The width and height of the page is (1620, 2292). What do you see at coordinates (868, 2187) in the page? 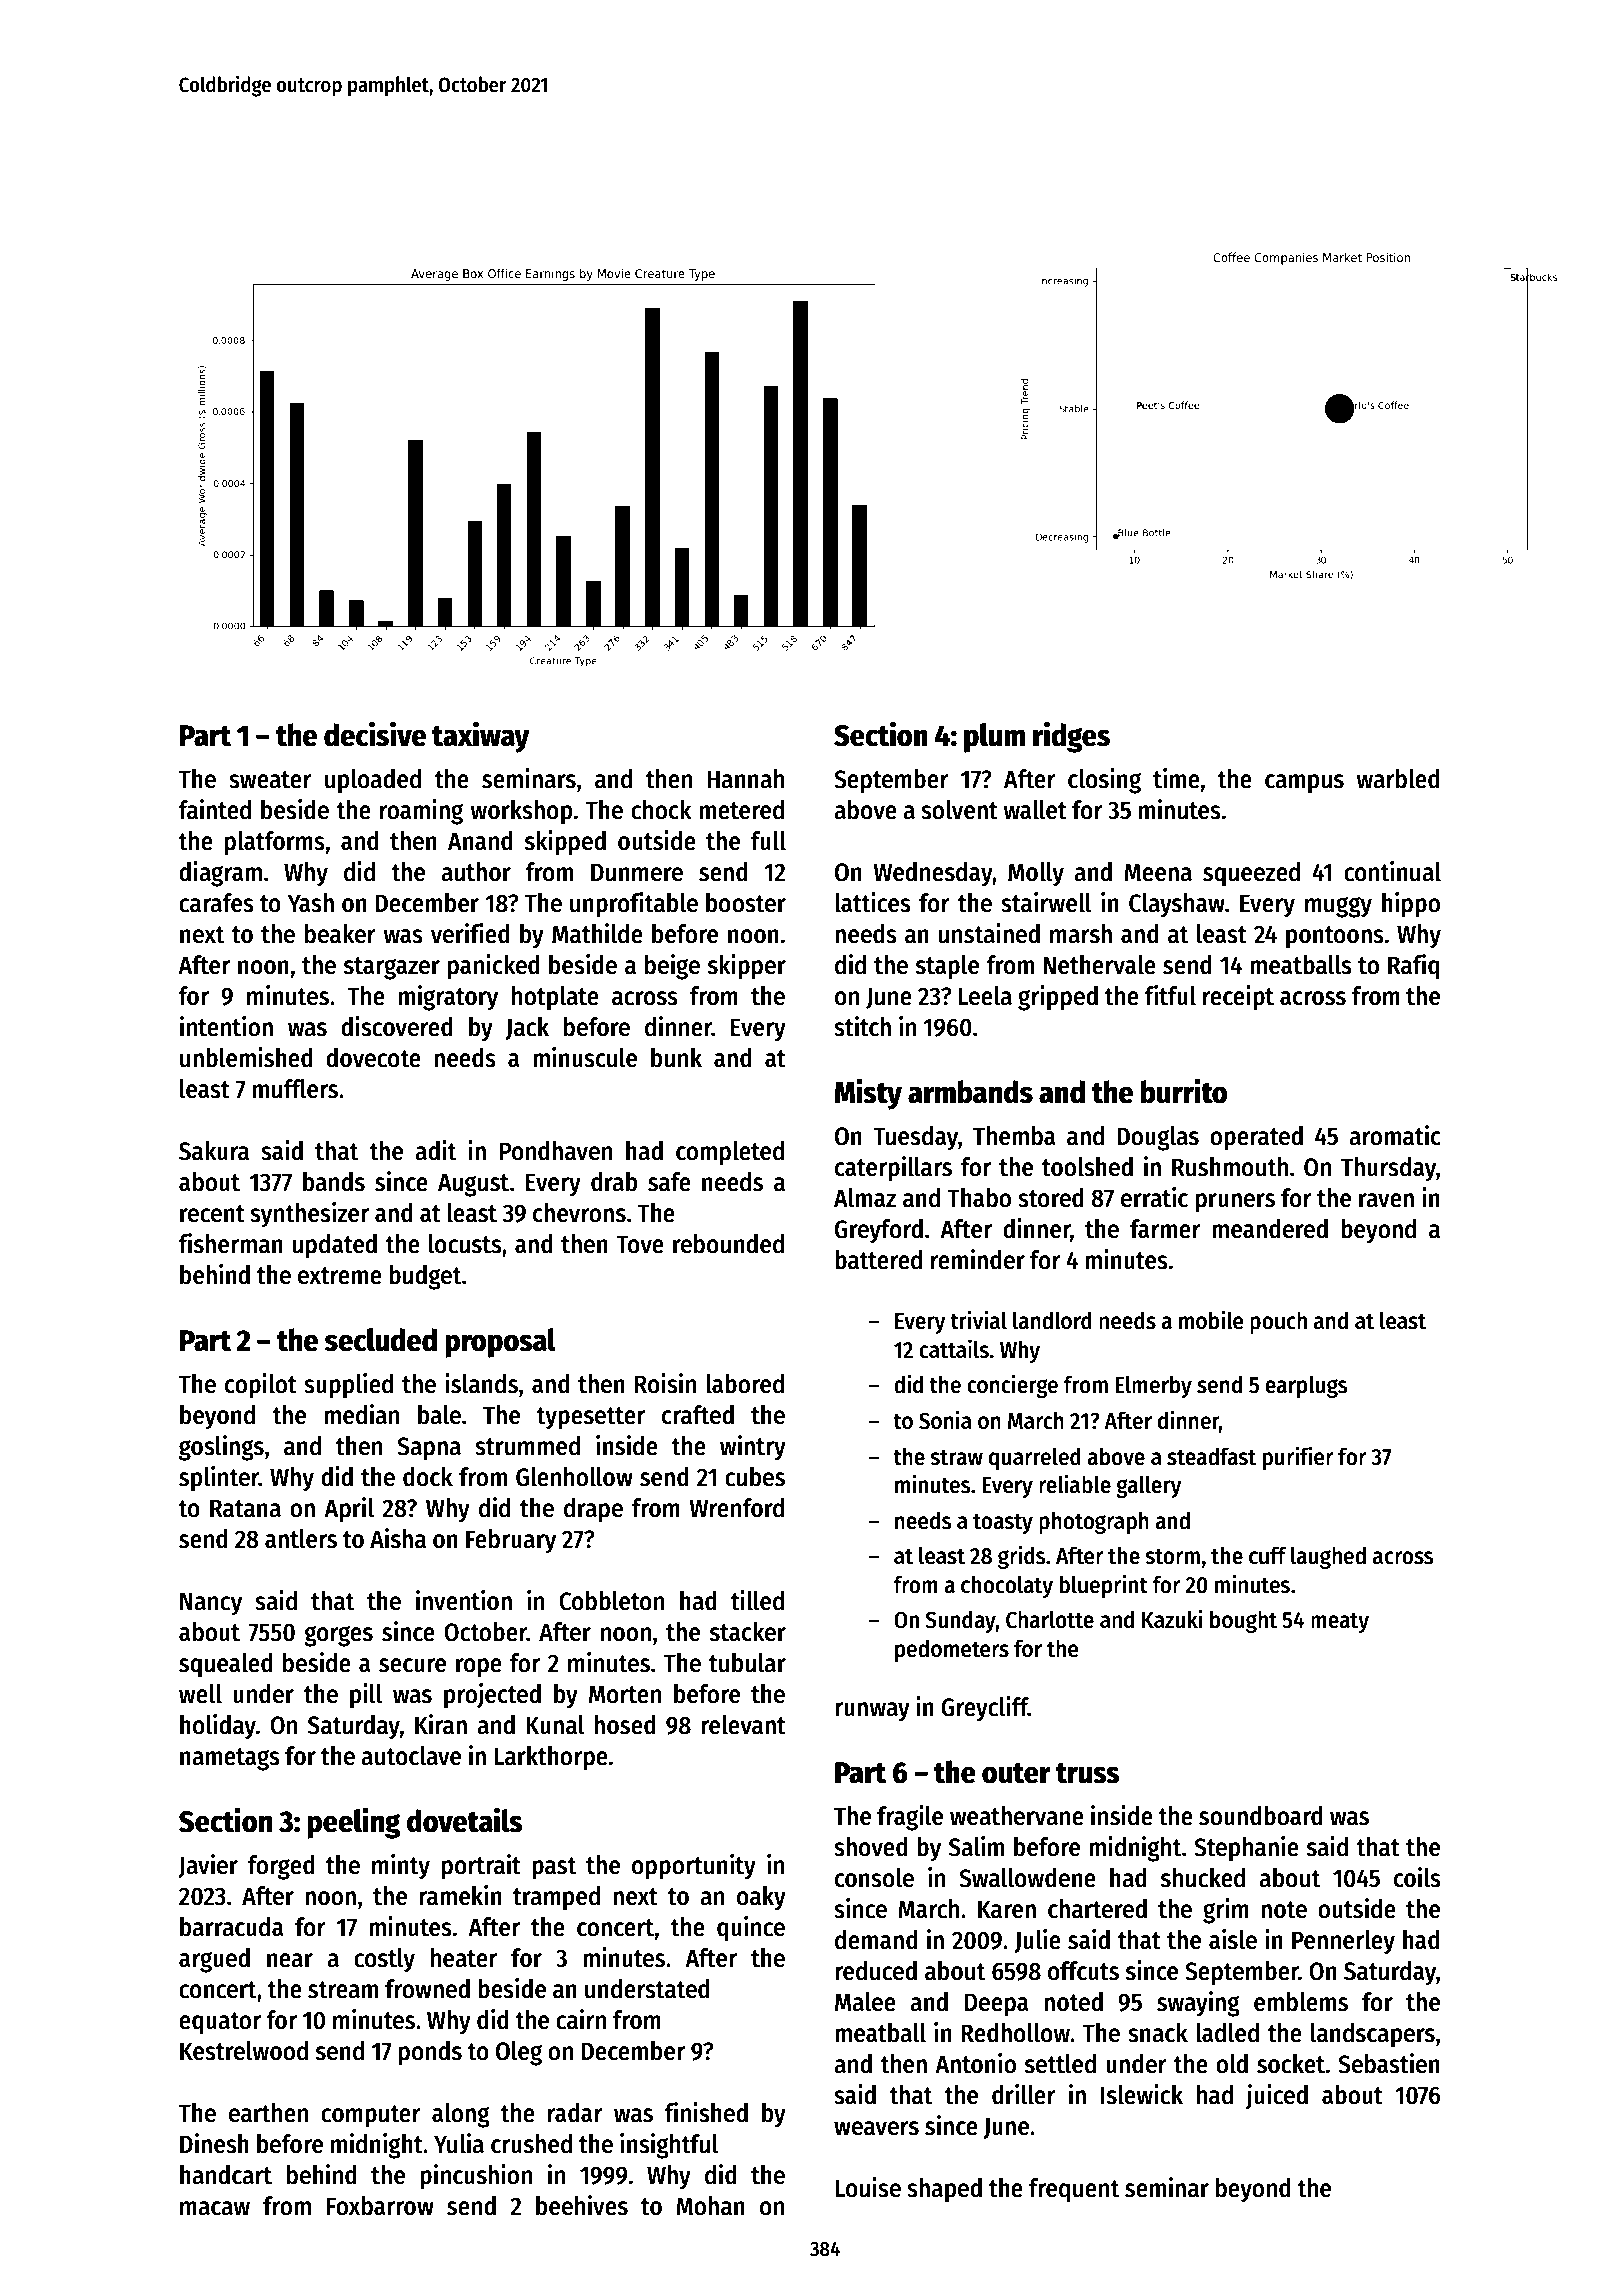
I see `Louise` at bounding box center [868, 2187].
